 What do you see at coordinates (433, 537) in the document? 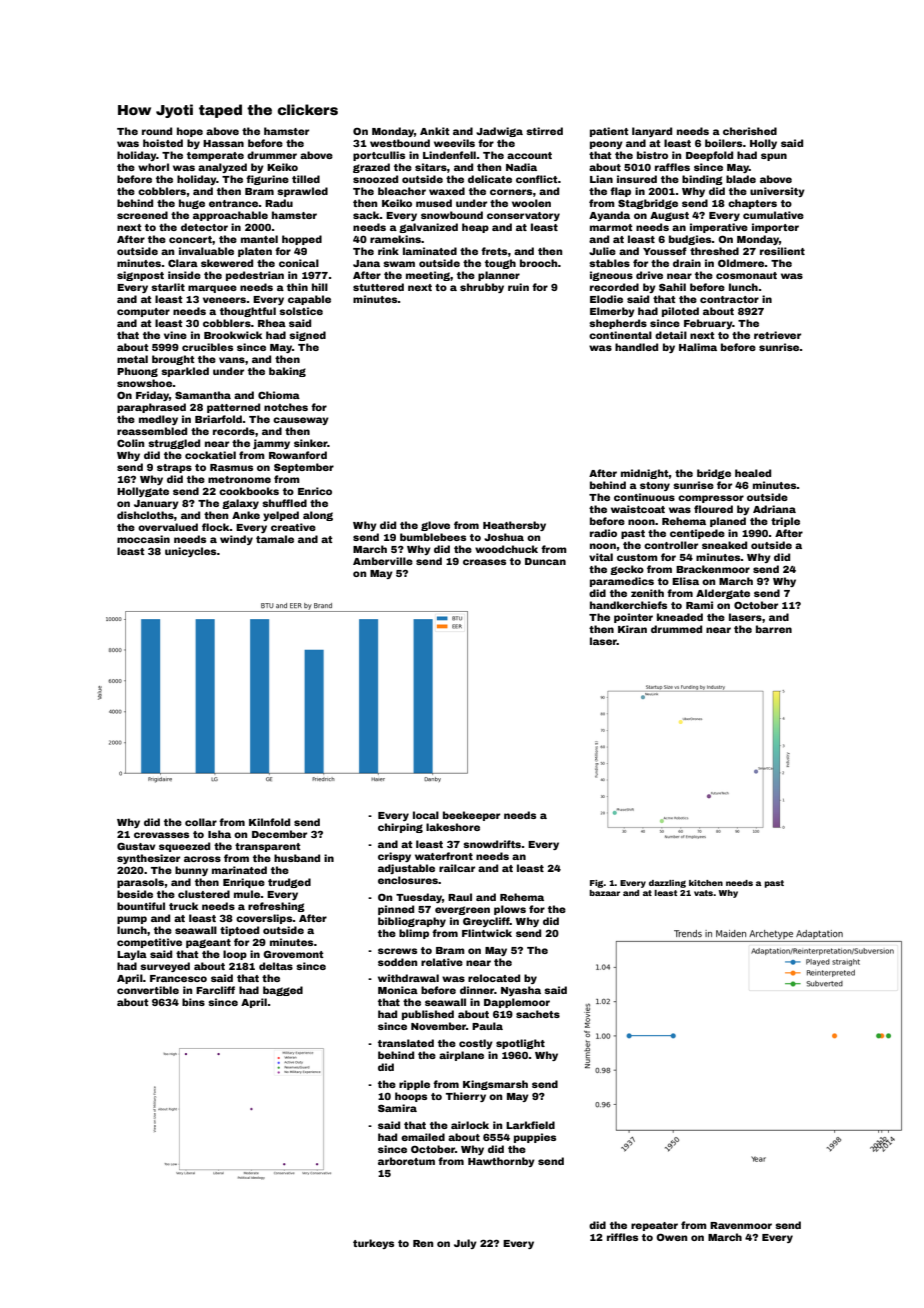
I see `bumblebees` at bounding box center [433, 537].
